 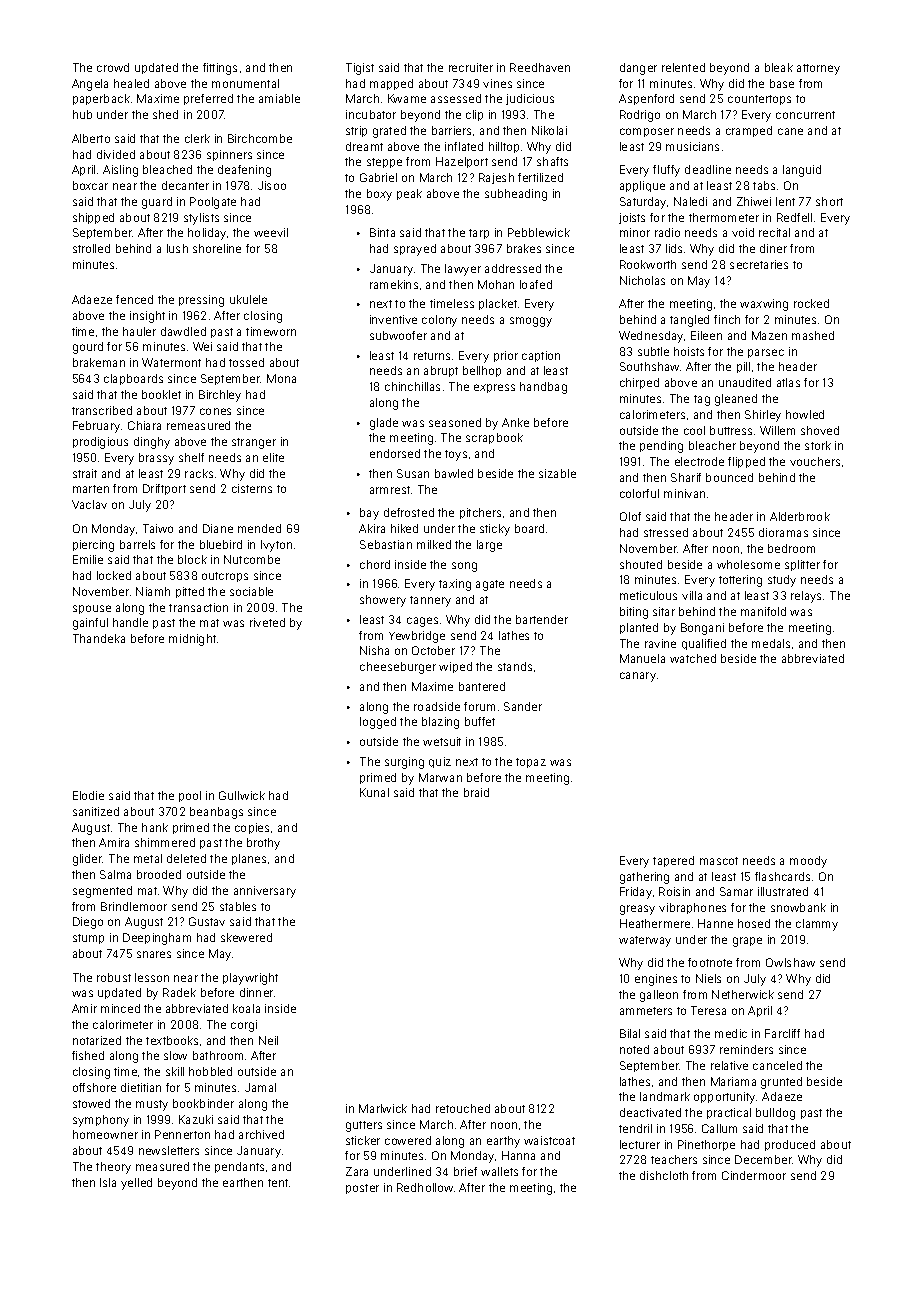 What do you see at coordinates (425, 1187) in the page?
I see `Redhollow` at bounding box center [425, 1187].
